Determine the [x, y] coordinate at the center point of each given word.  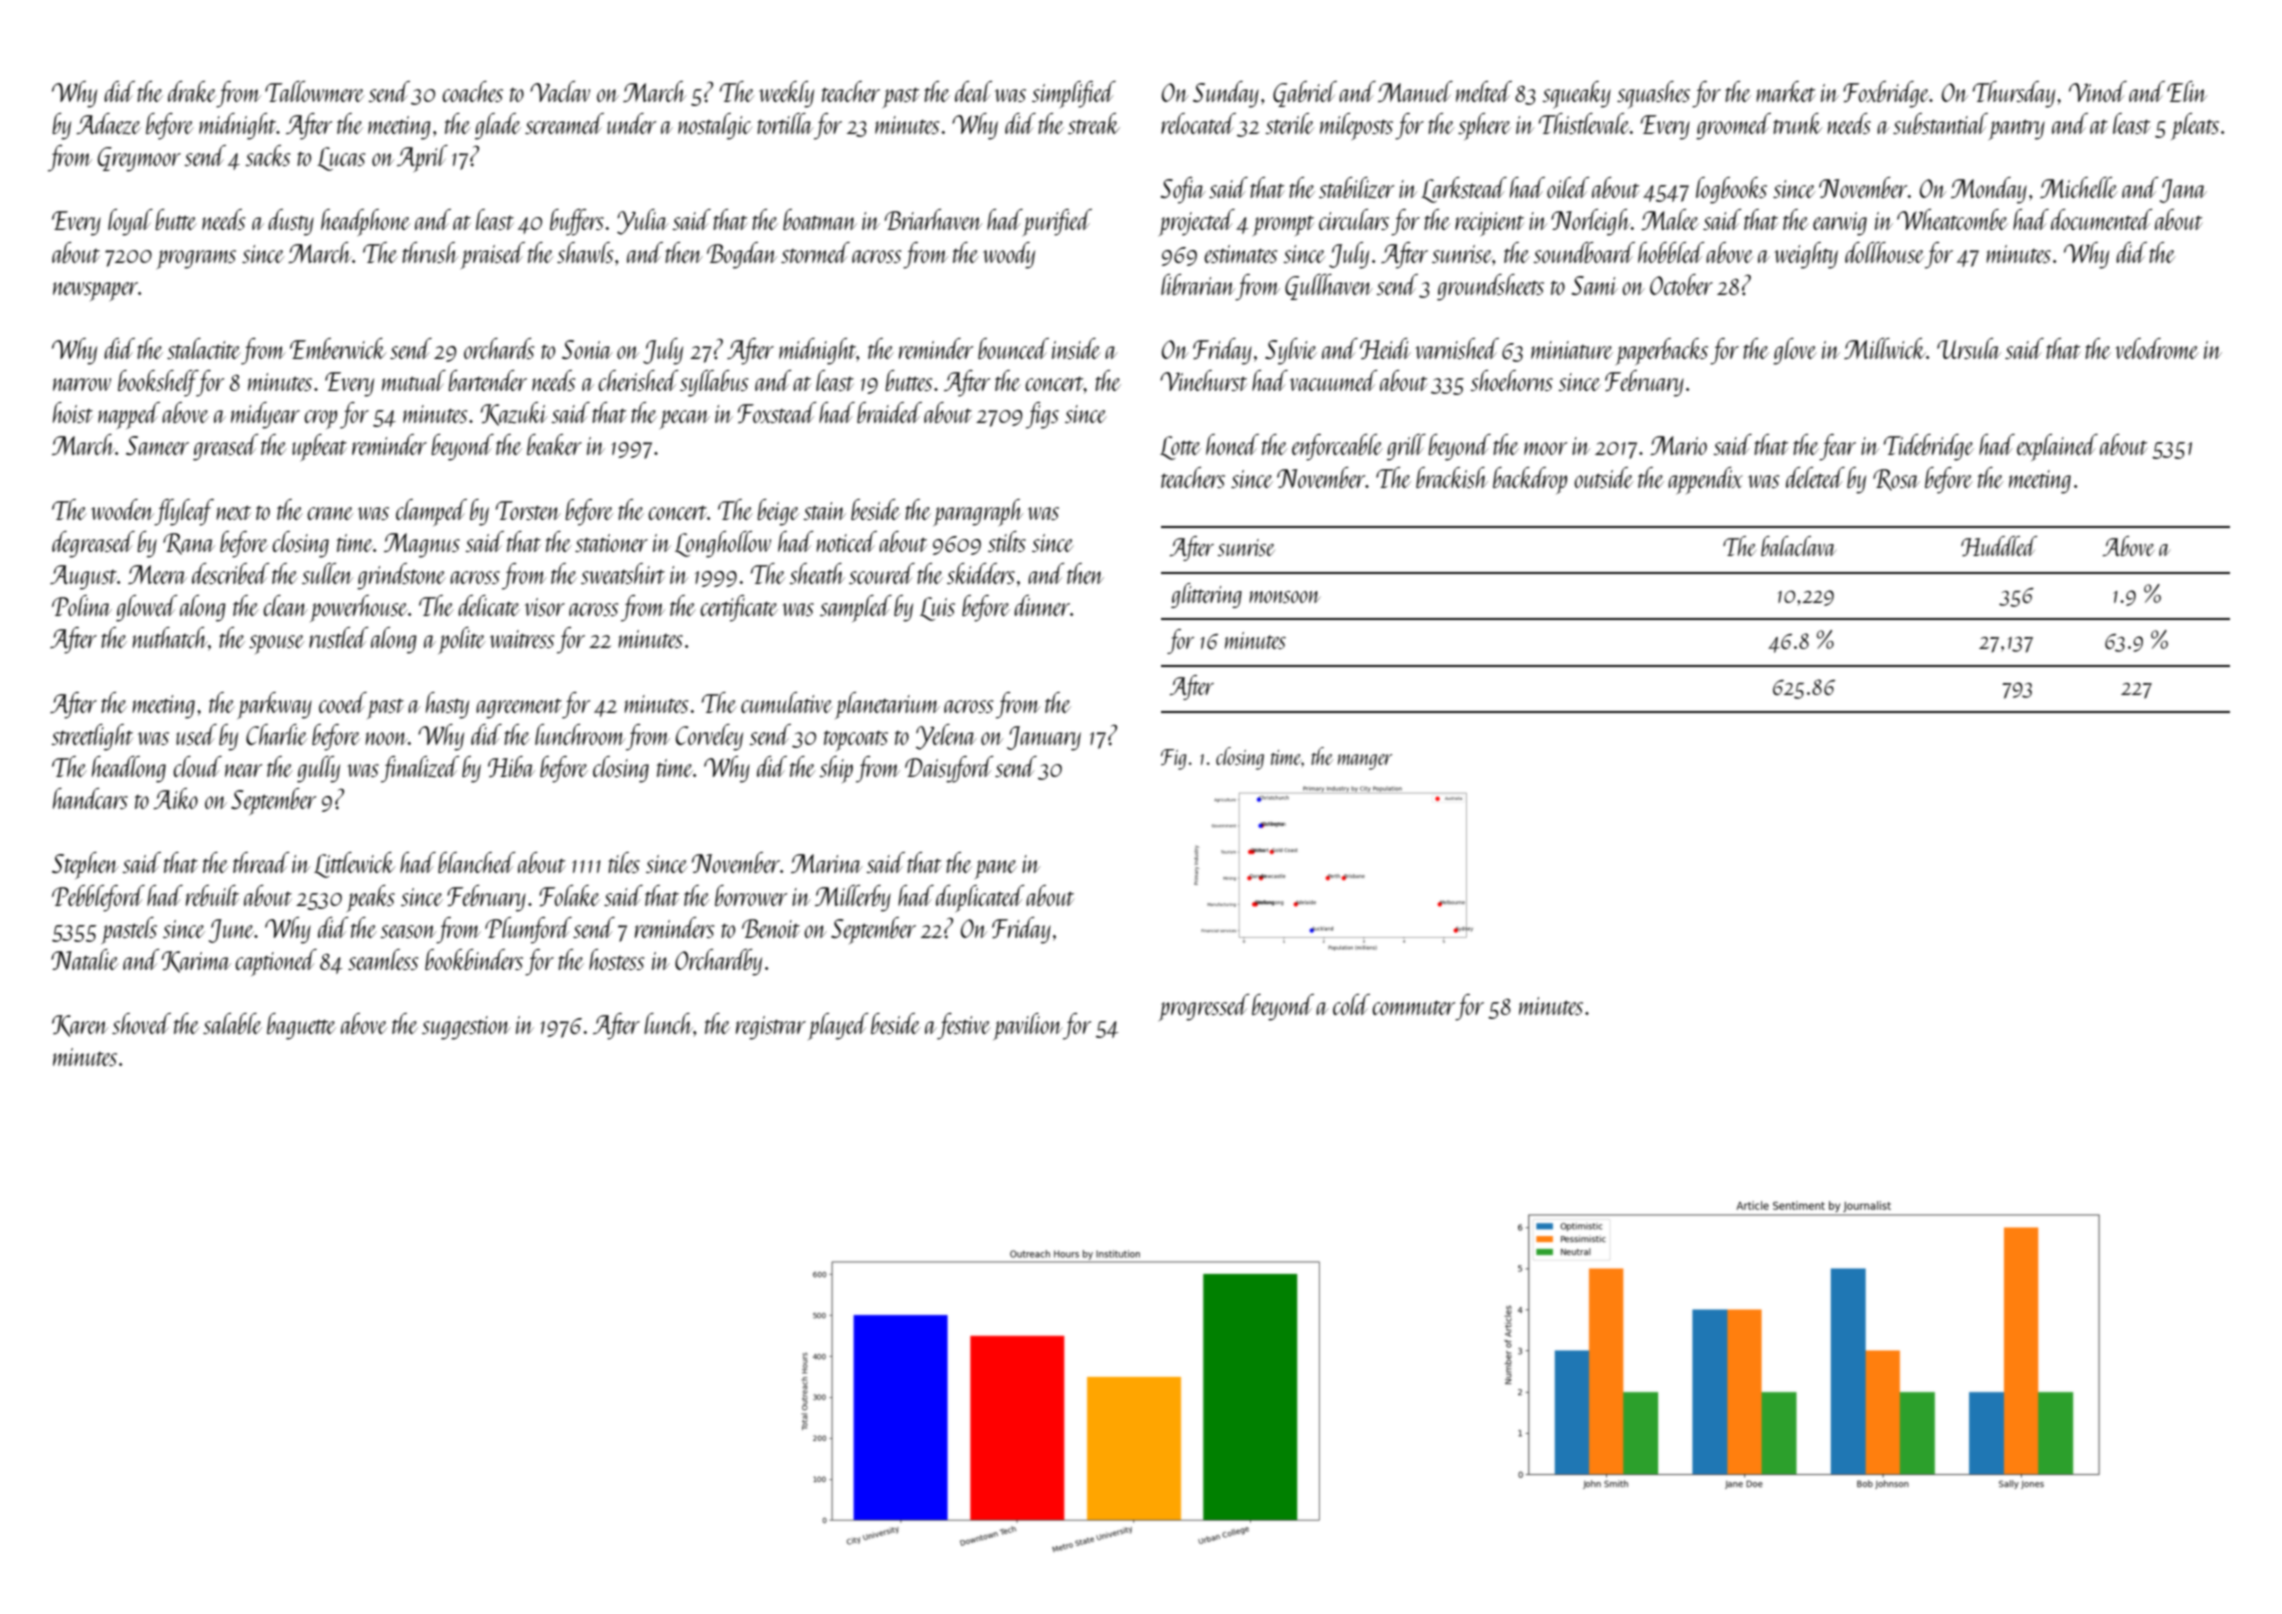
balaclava [1798, 546]
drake [192, 91]
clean [285, 605]
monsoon [1284, 597]
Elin [2187, 91]
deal [973, 91]
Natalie [85, 959]
